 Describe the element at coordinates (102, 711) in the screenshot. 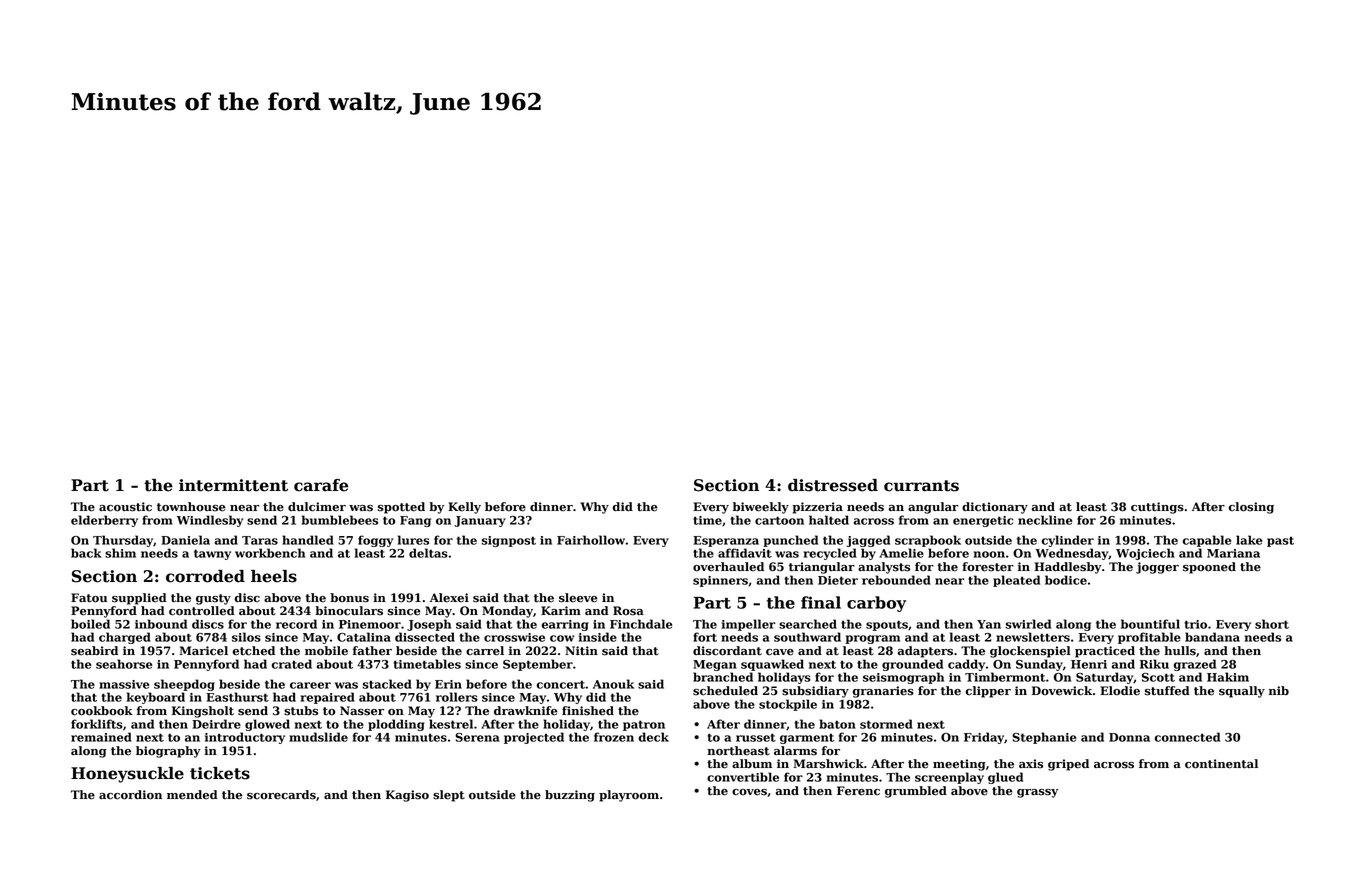

I see `cookbook` at that location.
